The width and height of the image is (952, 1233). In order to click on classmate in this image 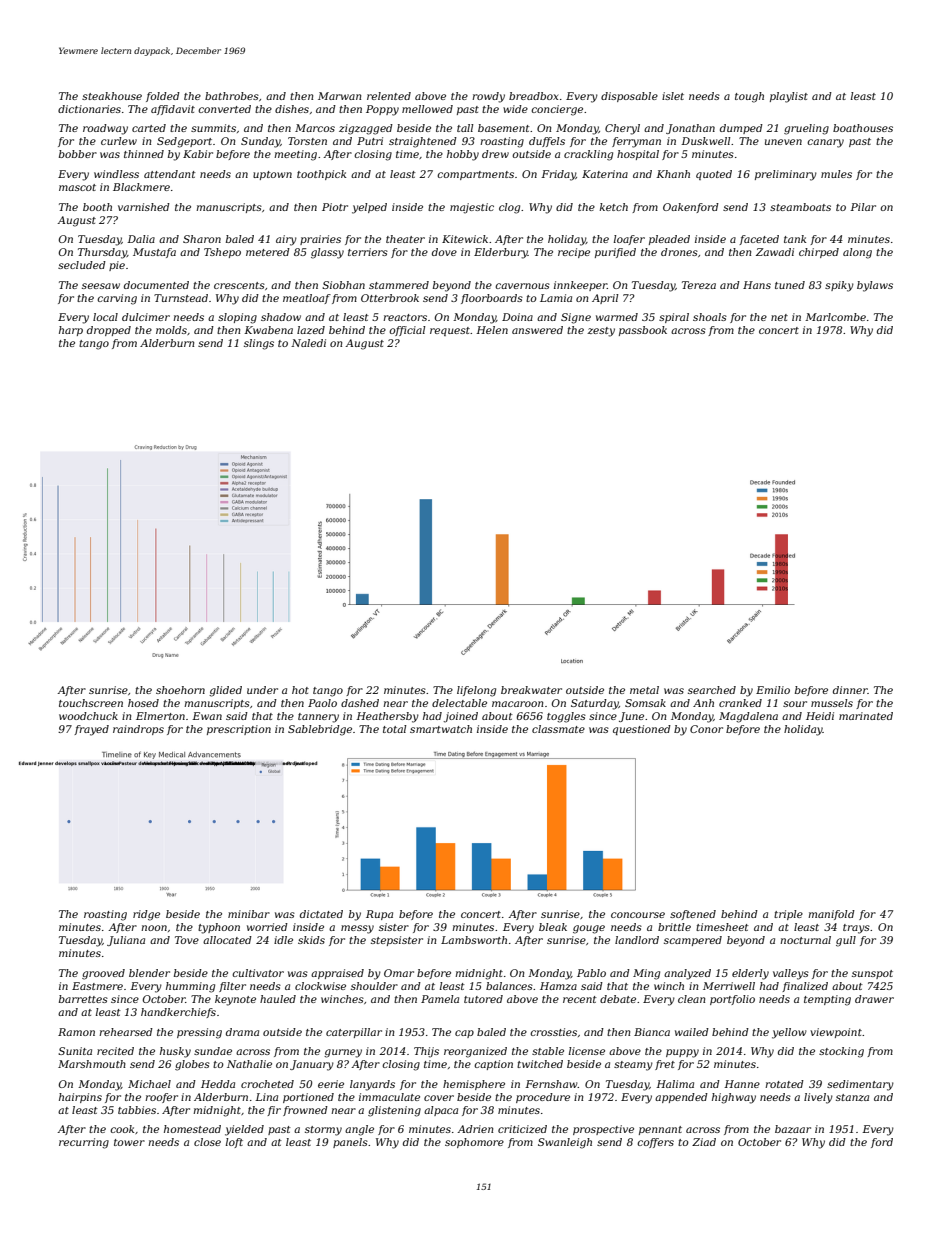, I will do `click(558, 729)`.
